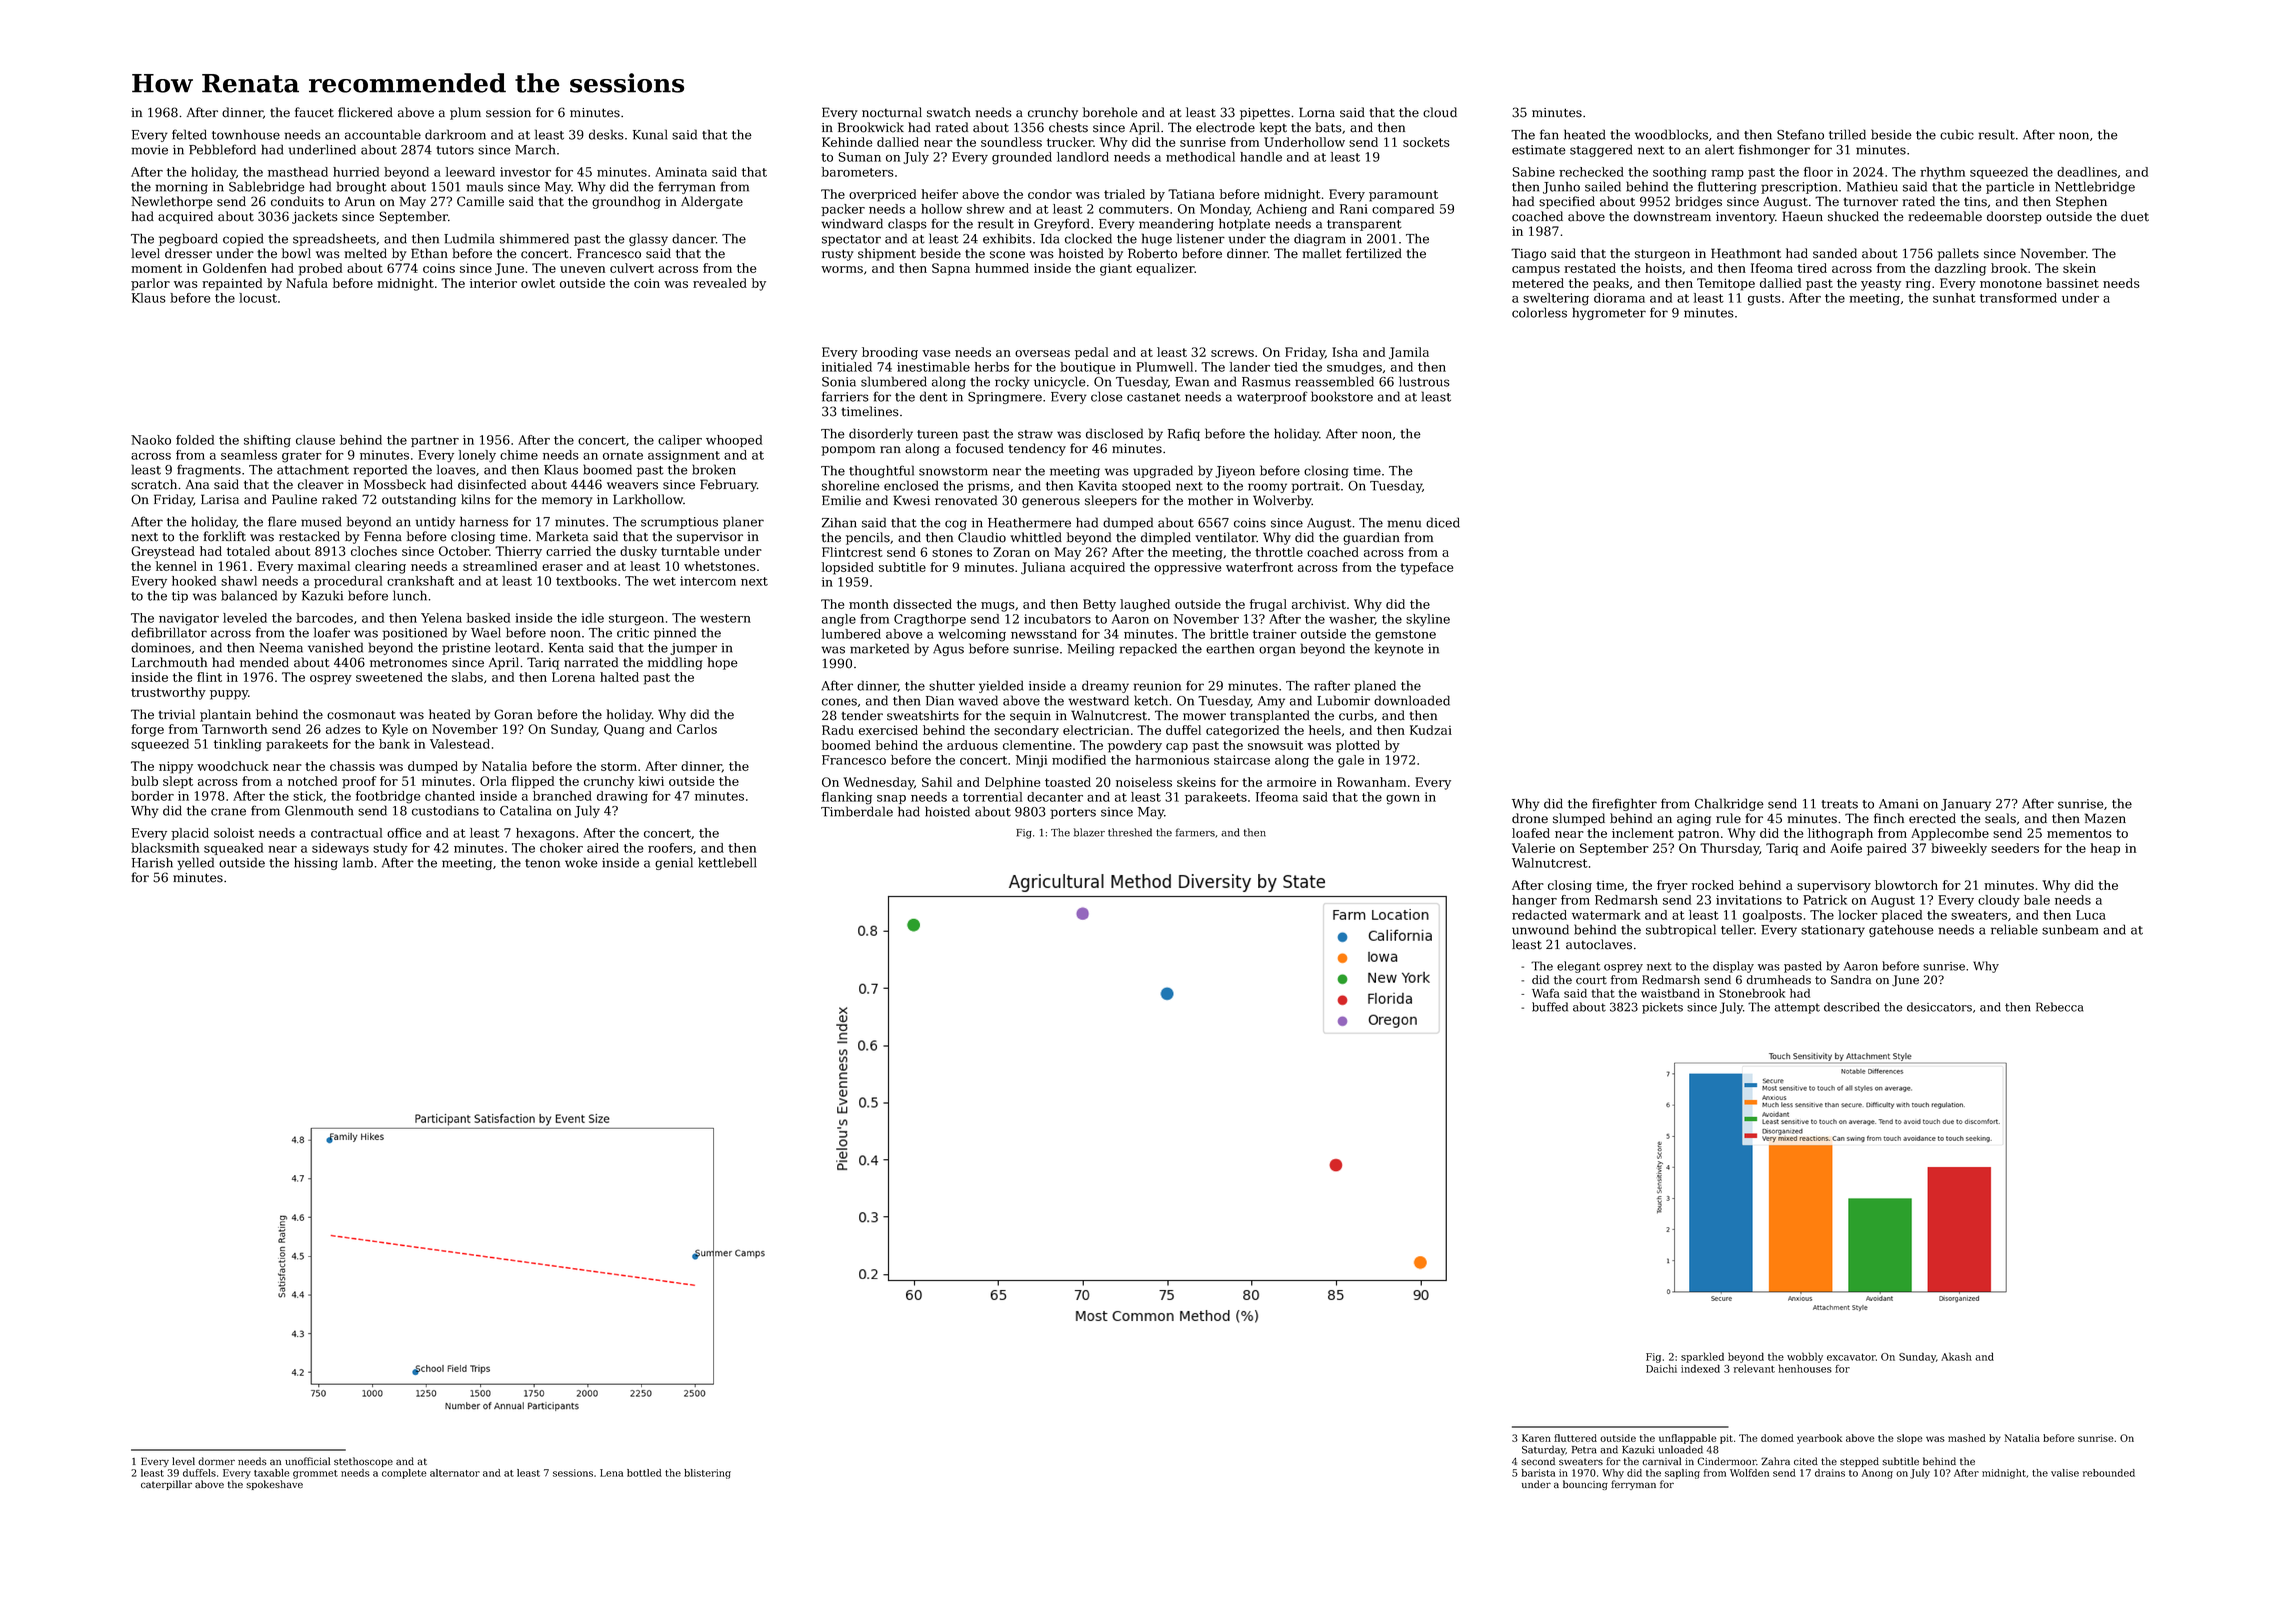 The image size is (2282, 1614). I want to click on dormer, so click(216, 1461).
